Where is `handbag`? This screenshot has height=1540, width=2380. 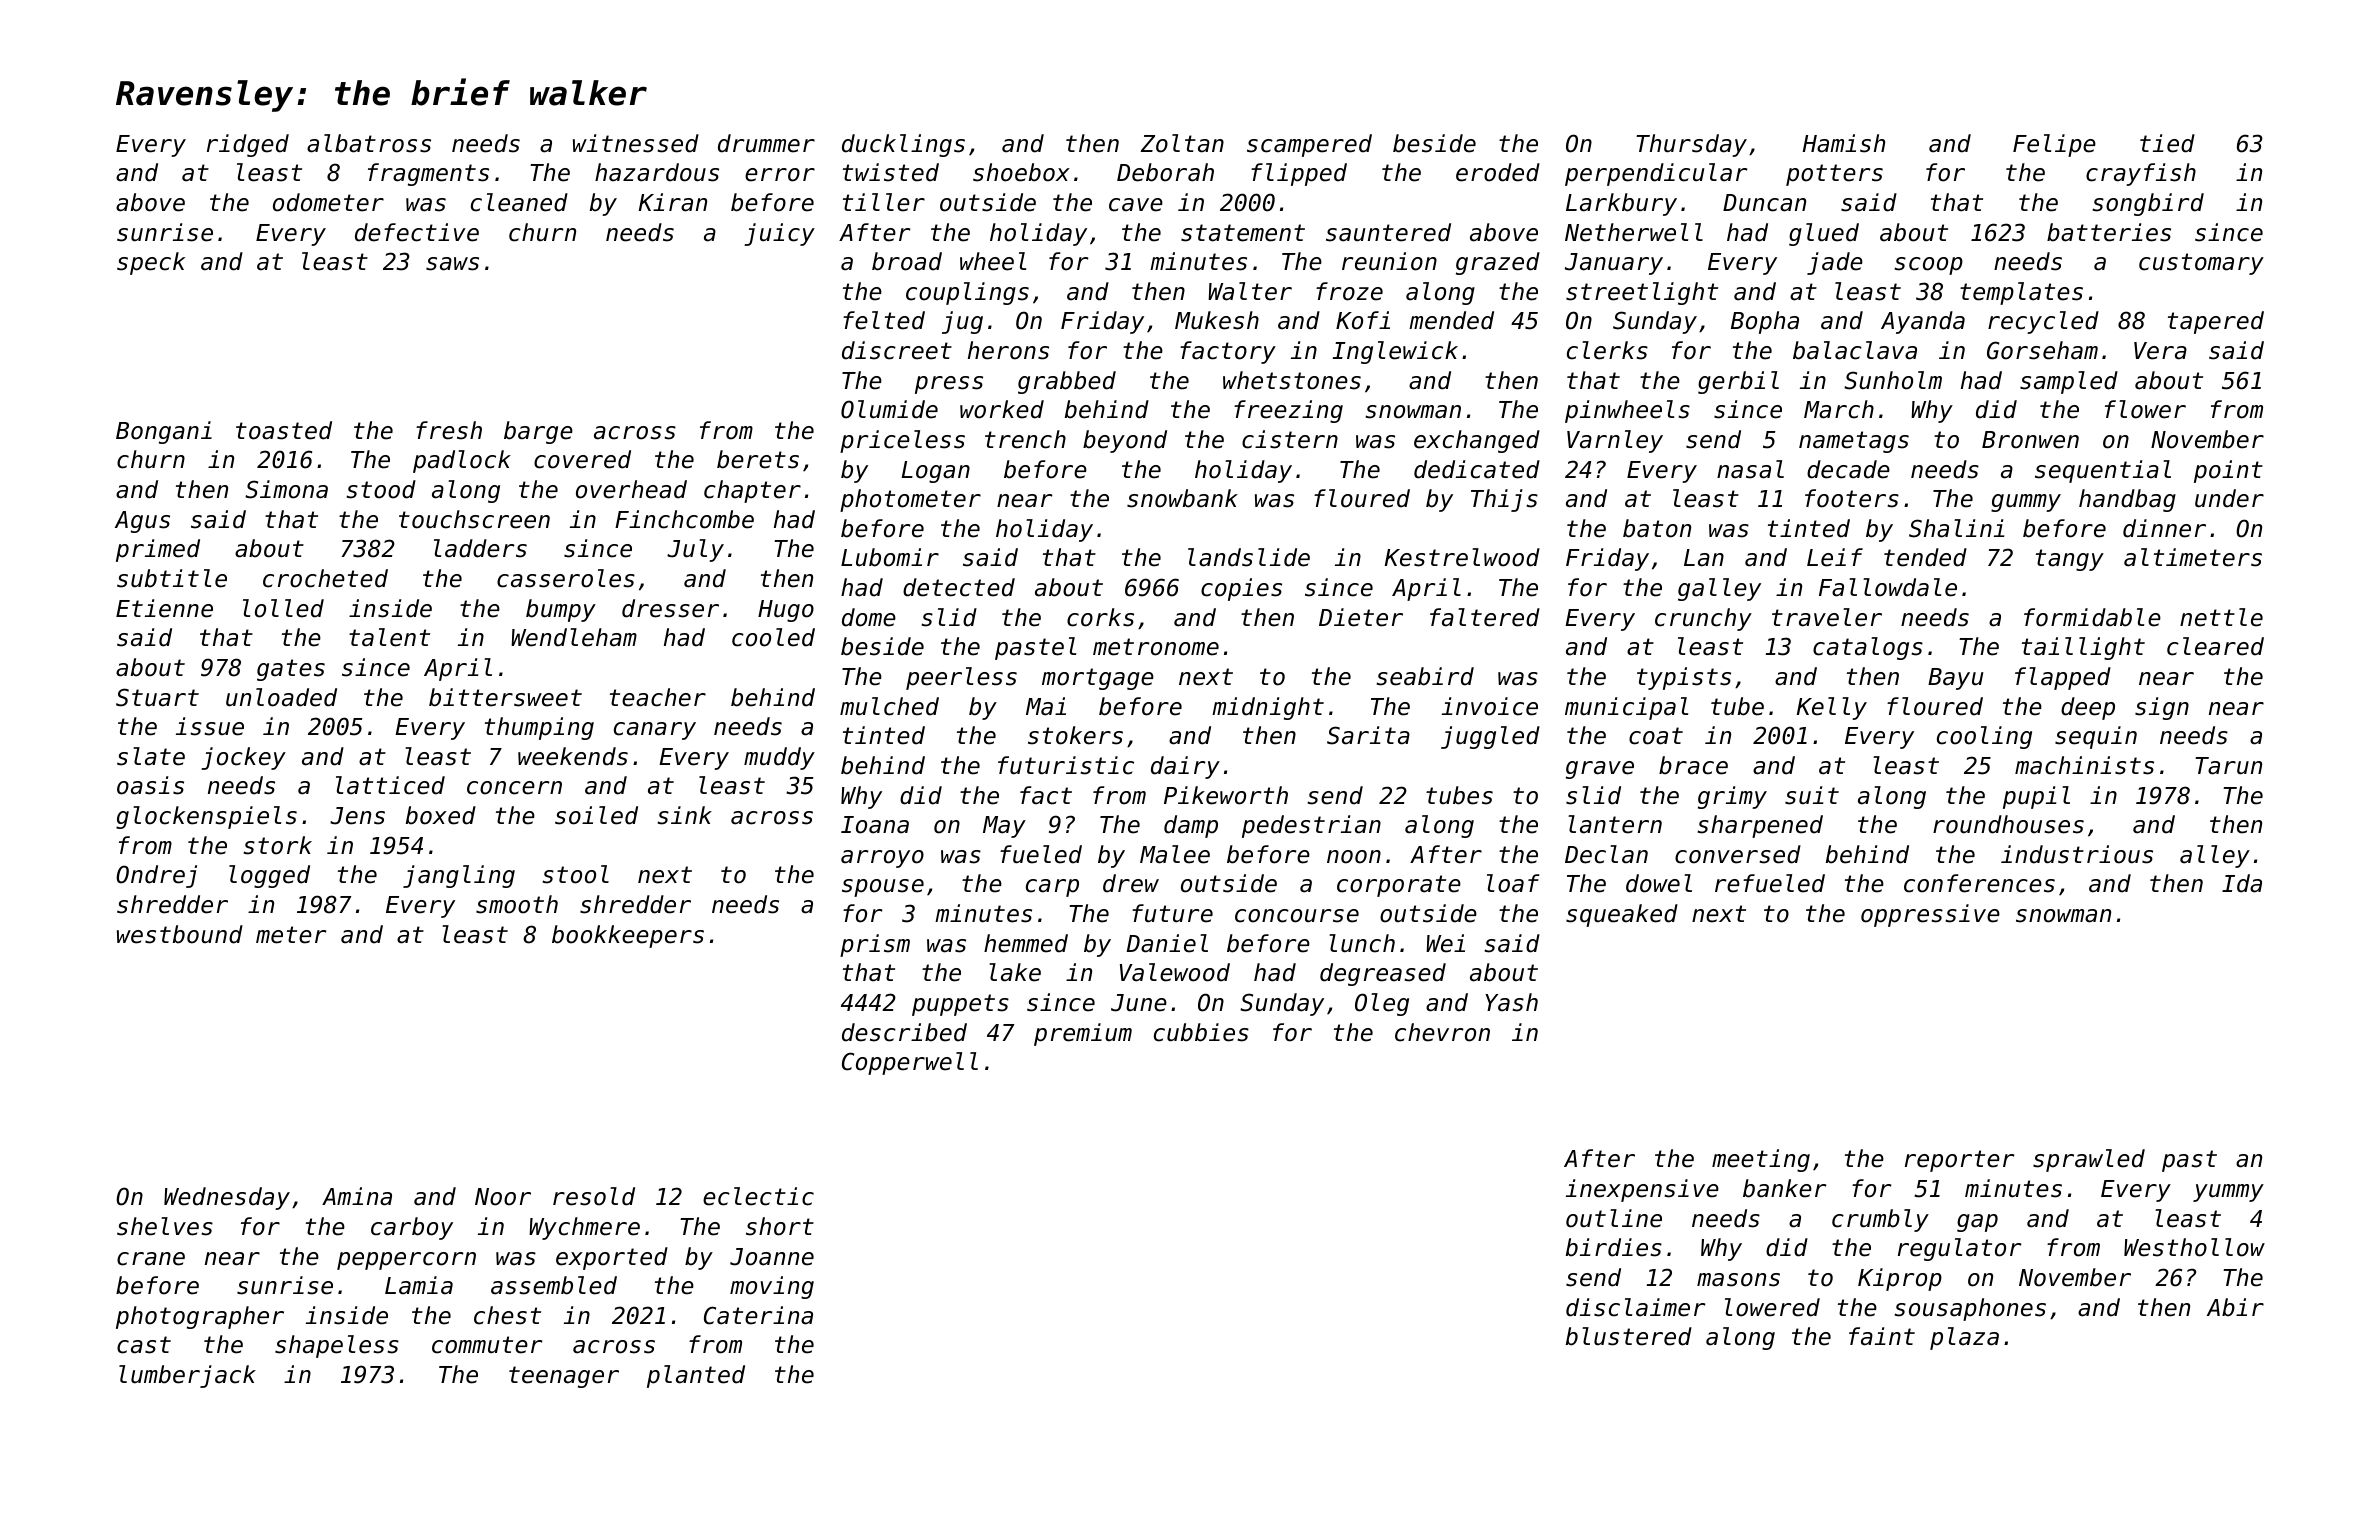
handbag is located at coordinates (2127, 500).
